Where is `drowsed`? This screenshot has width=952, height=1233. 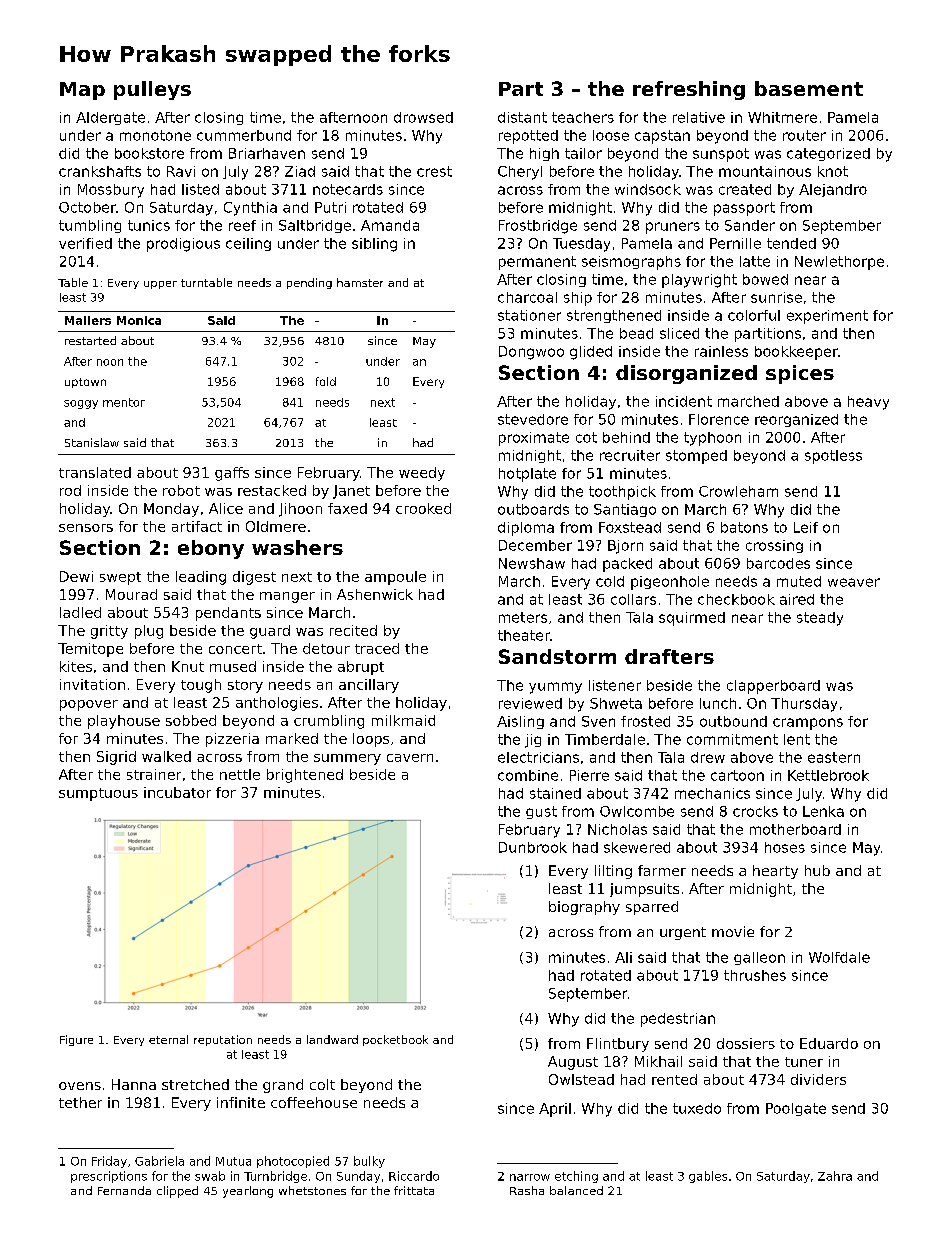 drowsed is located at coordinates (423, 117).
